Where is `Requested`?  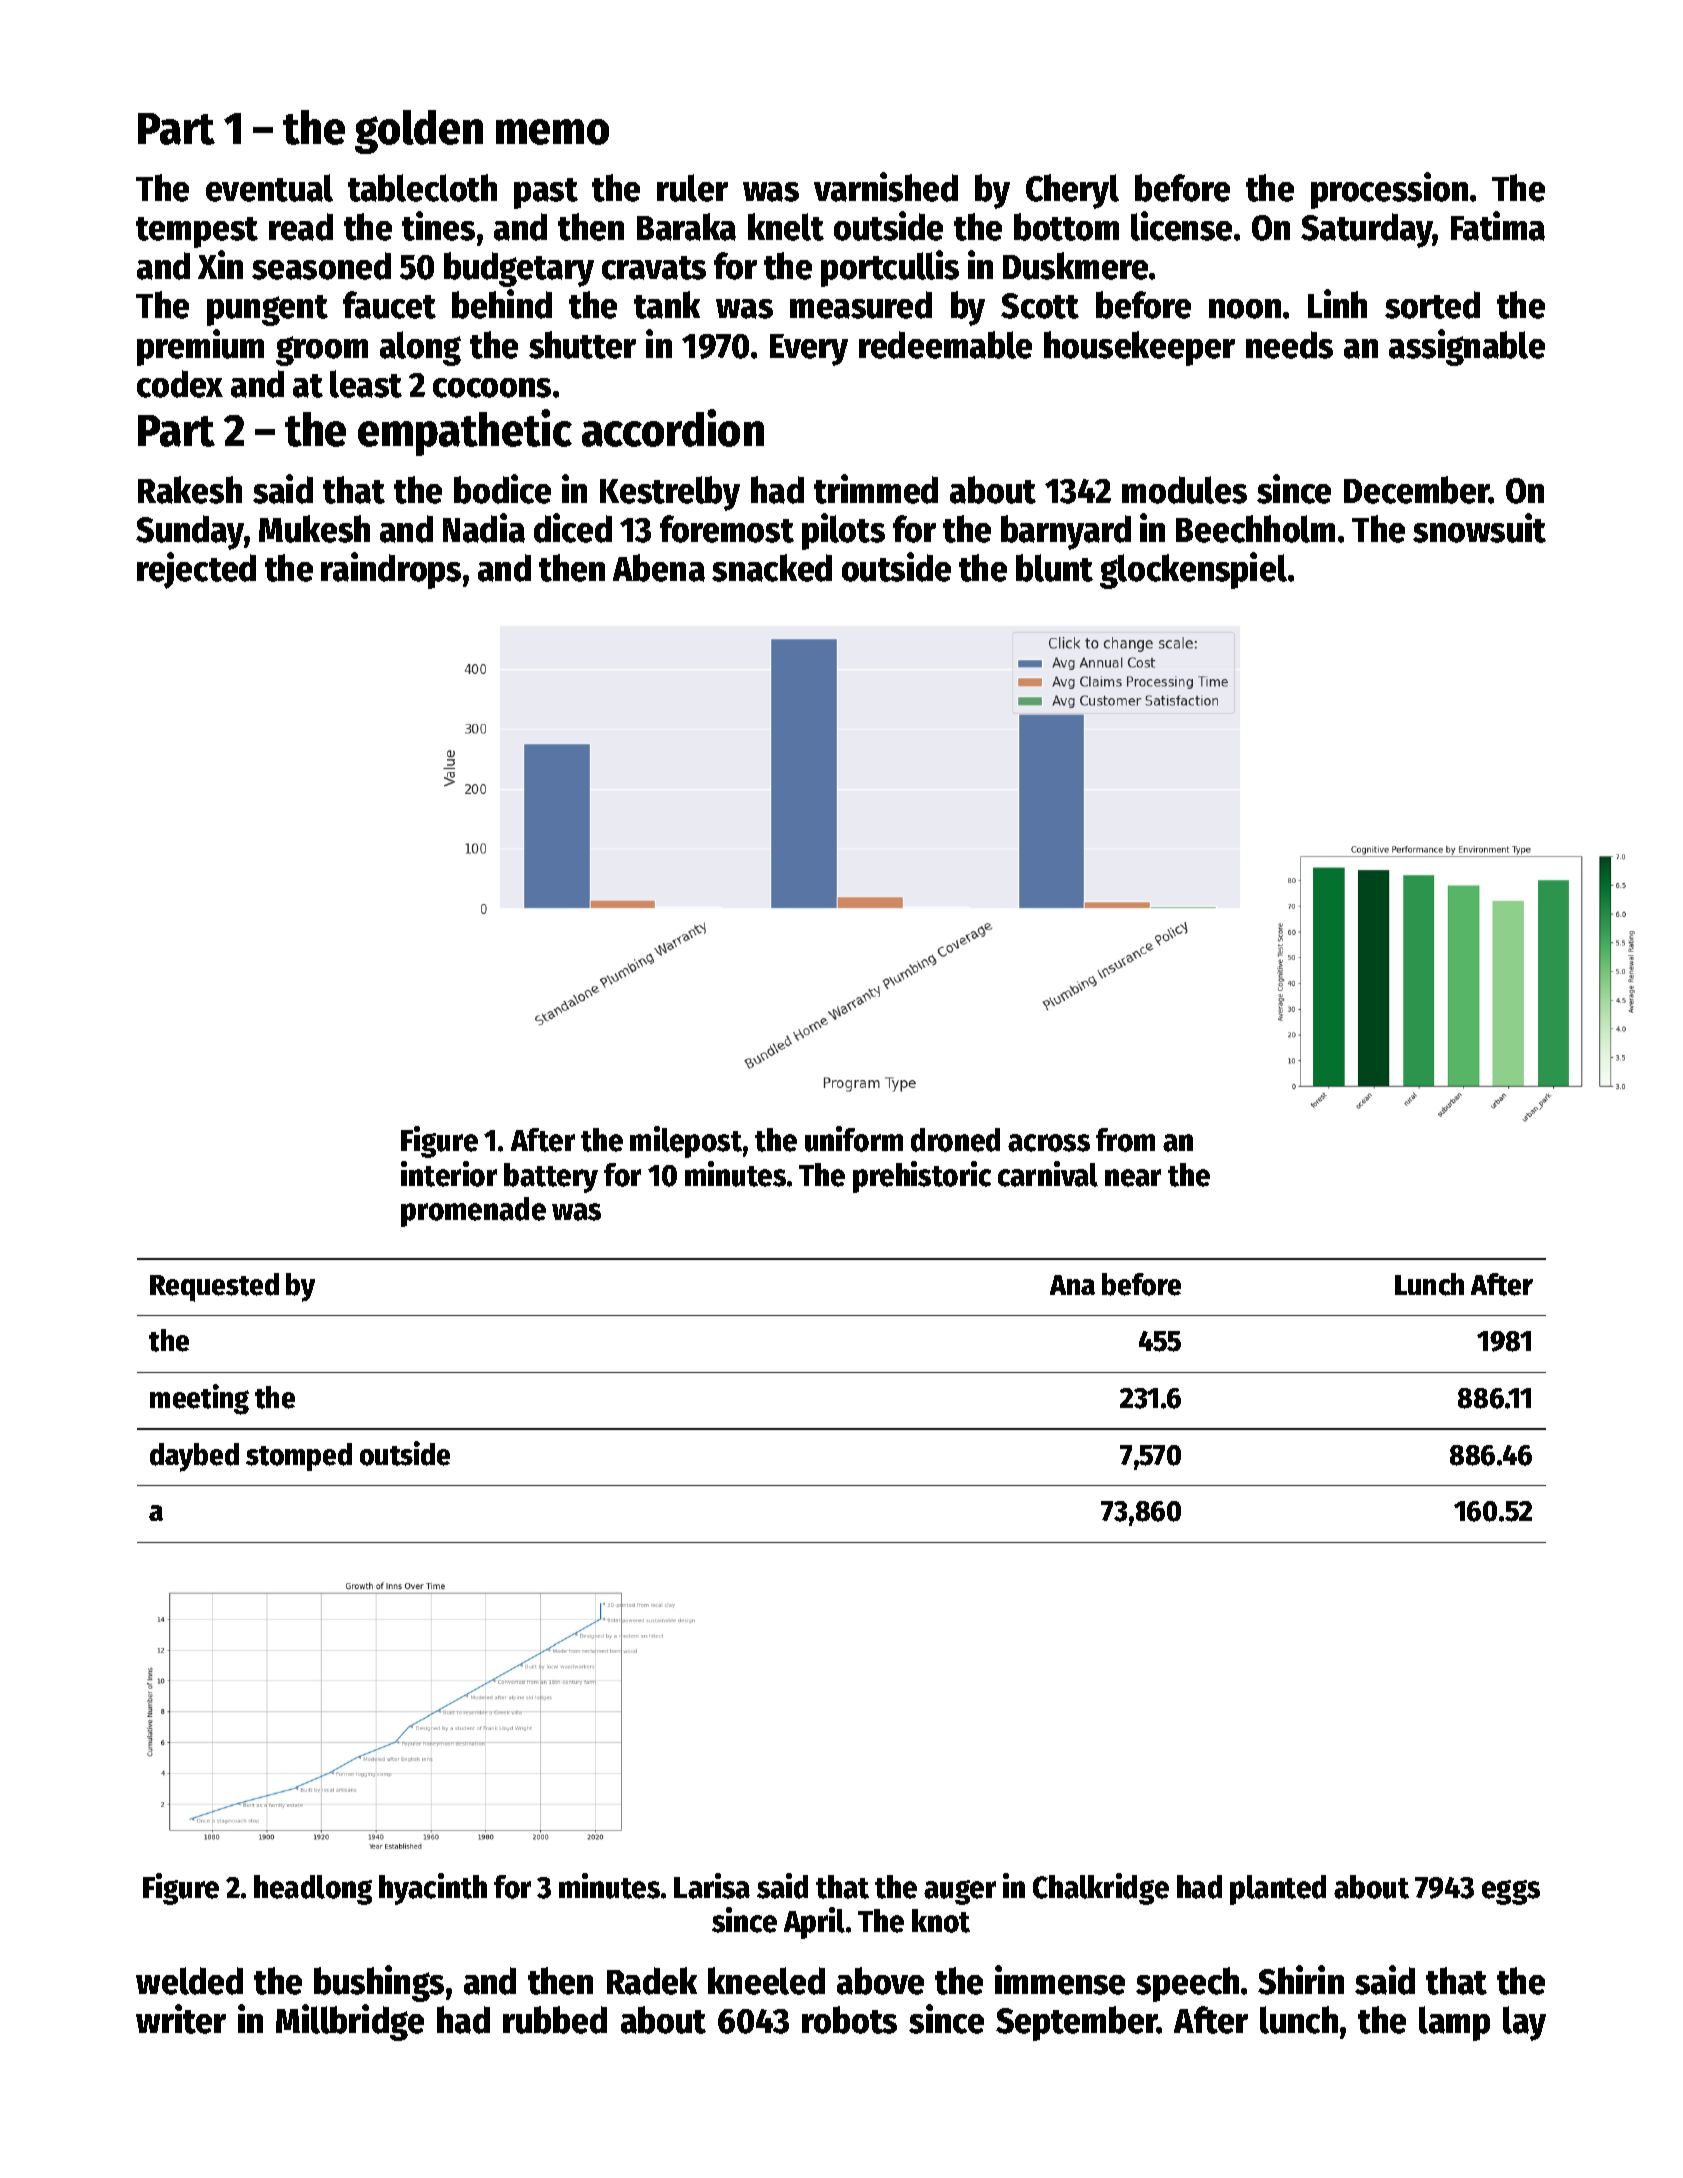
Requested is located at coordinates (214, 1287).
